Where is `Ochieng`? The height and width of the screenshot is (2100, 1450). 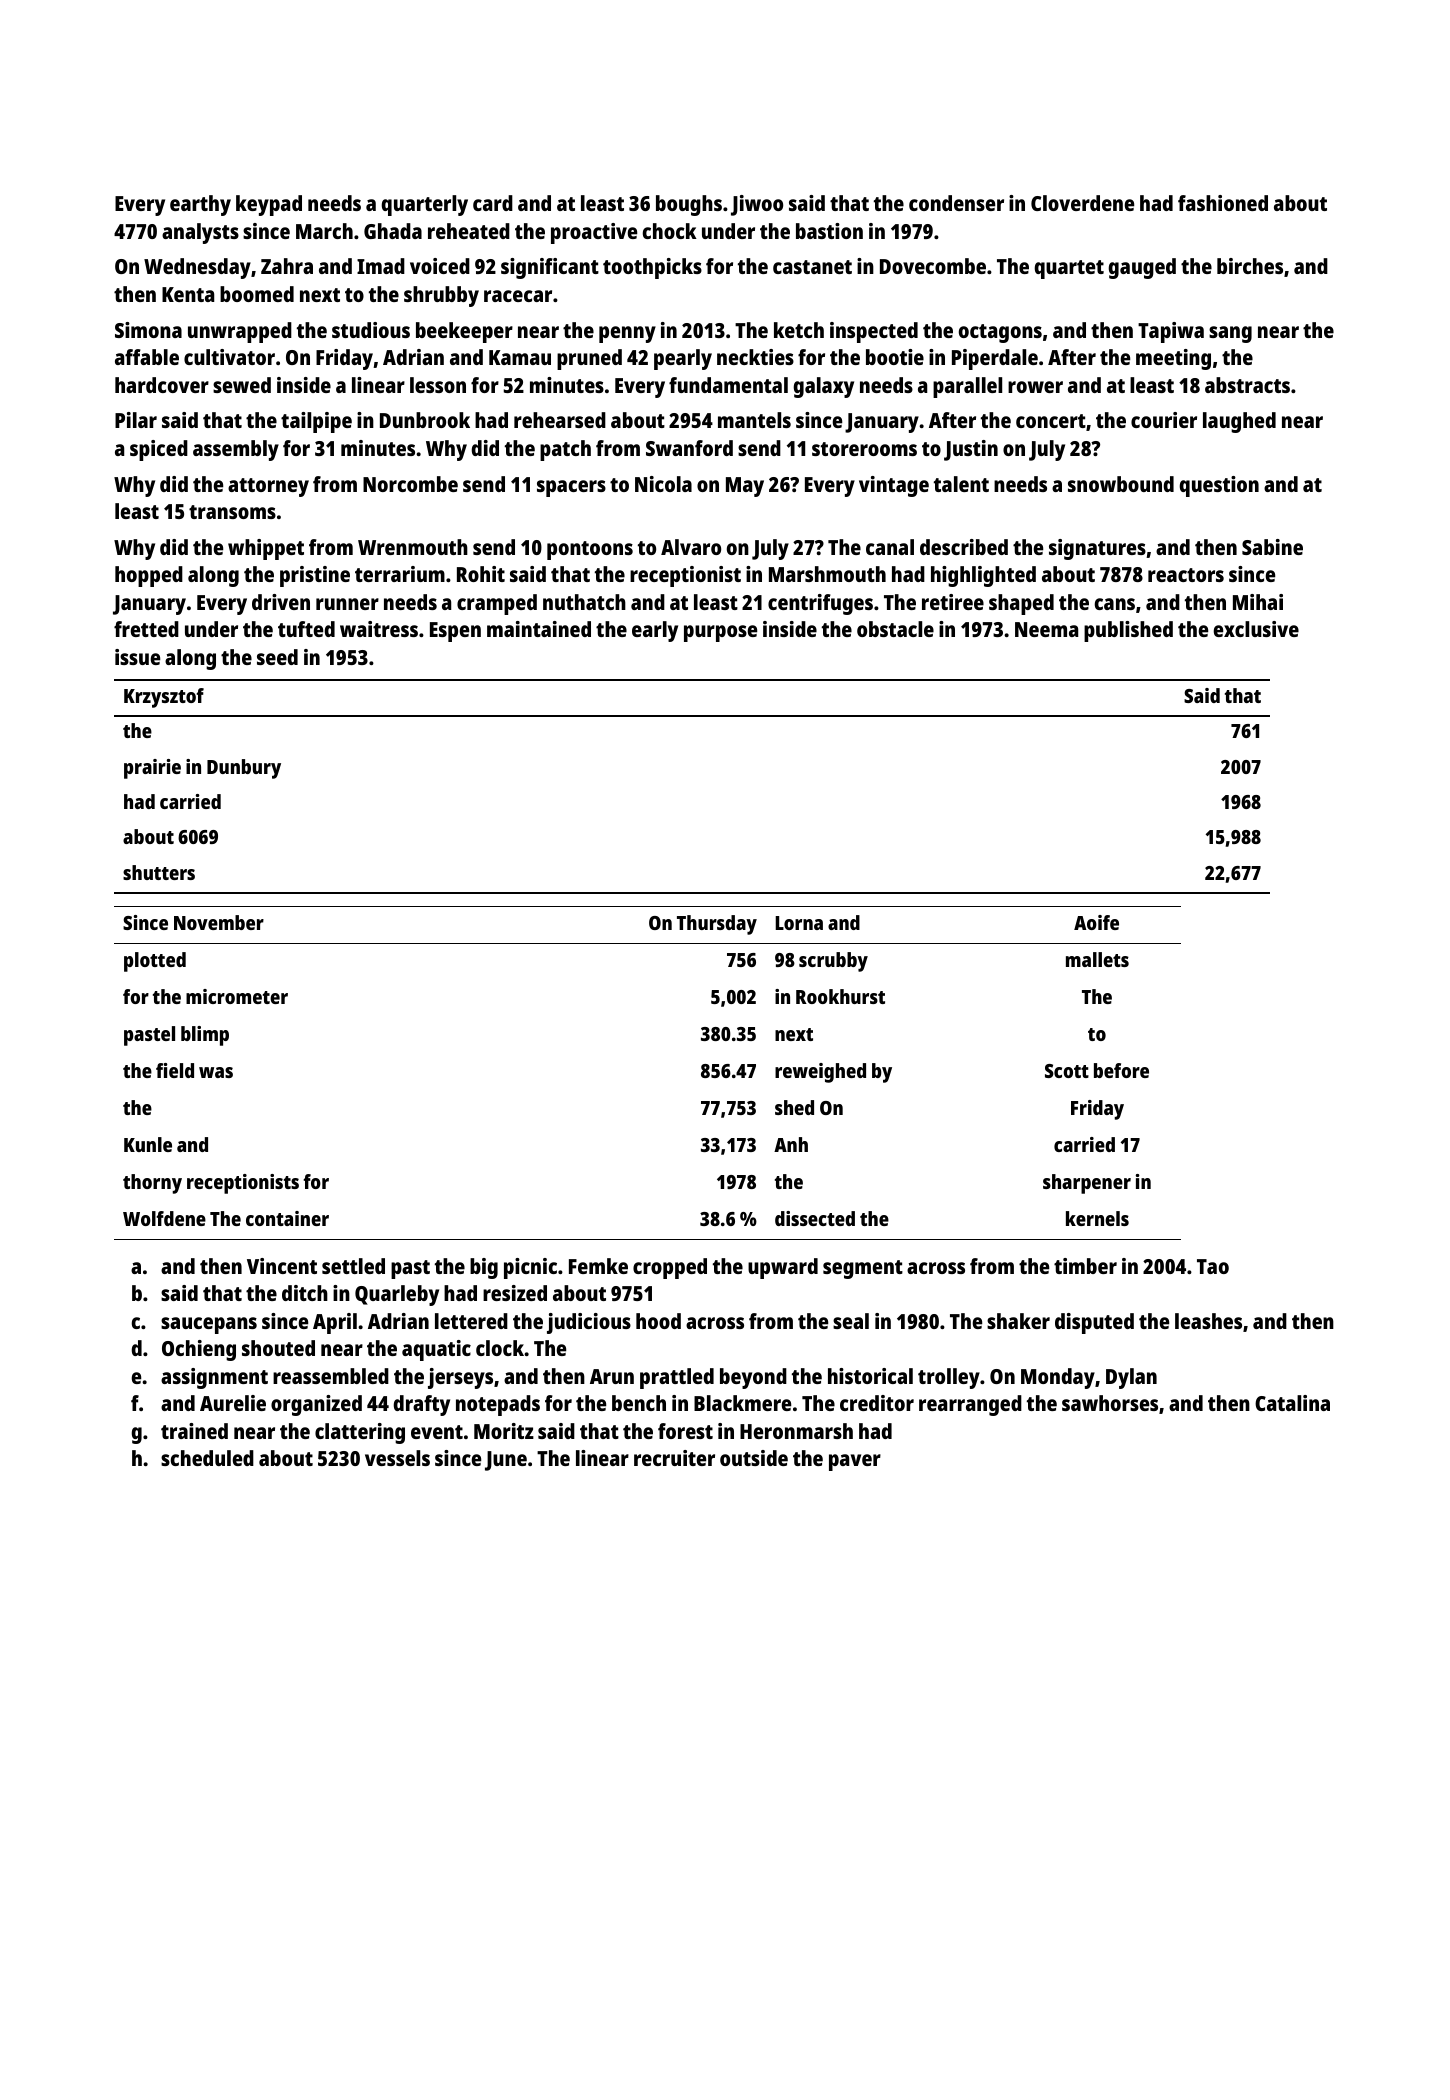
Ochieng is located at coordinates (199, 1350).
